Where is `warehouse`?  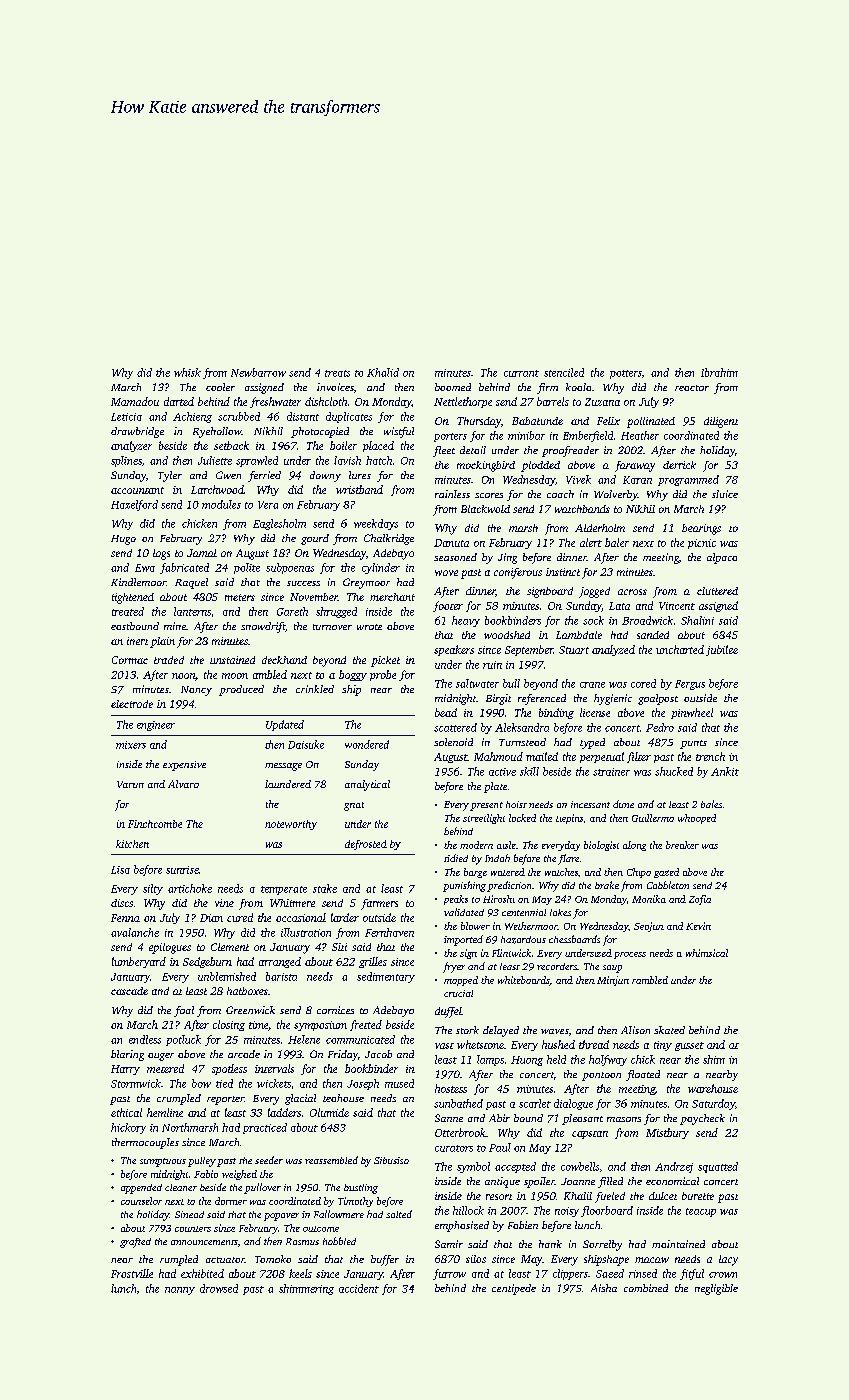
warehouse is located at coordinates (713, 1088).
